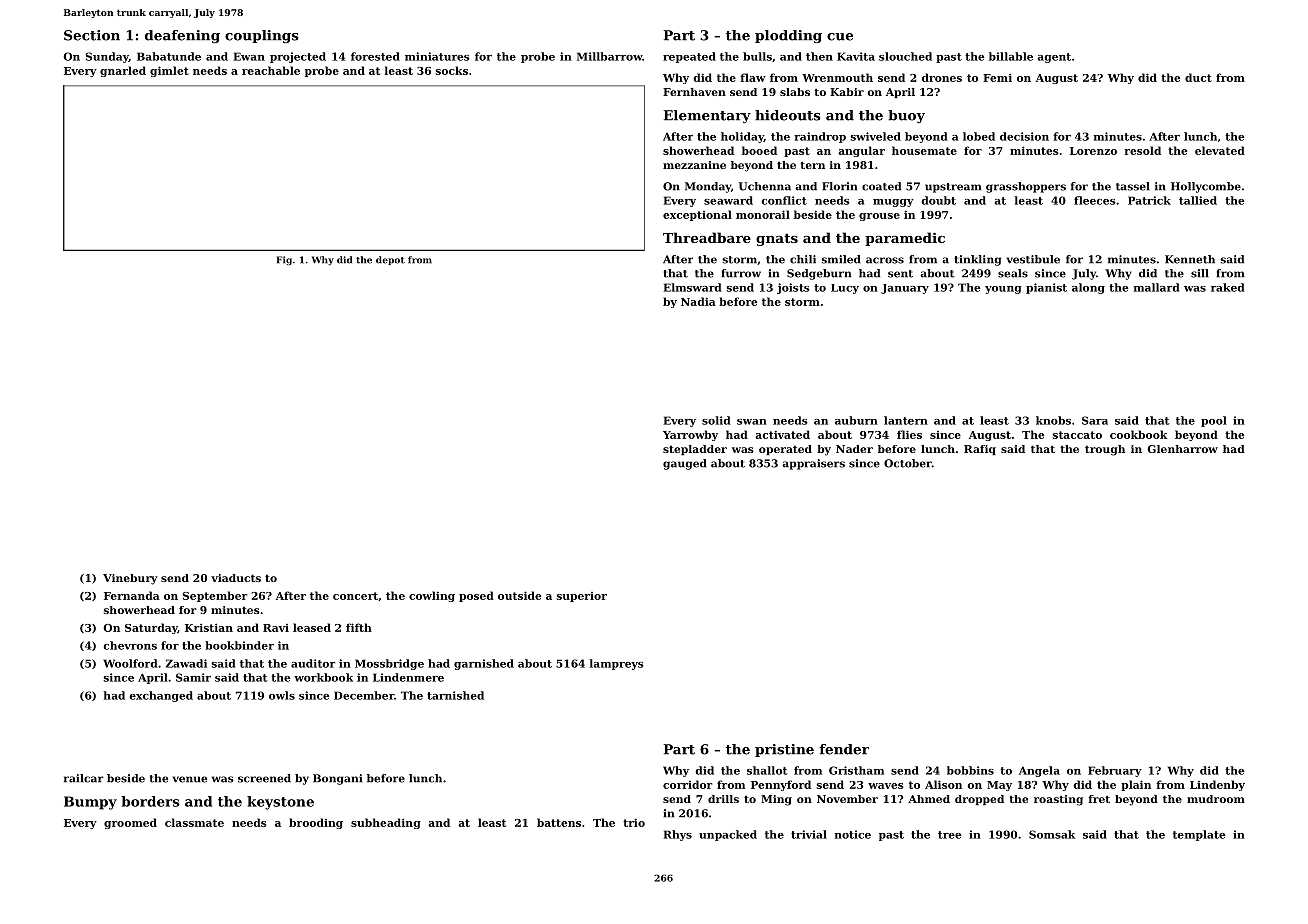 This screenshot has height=924, width=1308. I want to click on gauged, so click(685, 464).
